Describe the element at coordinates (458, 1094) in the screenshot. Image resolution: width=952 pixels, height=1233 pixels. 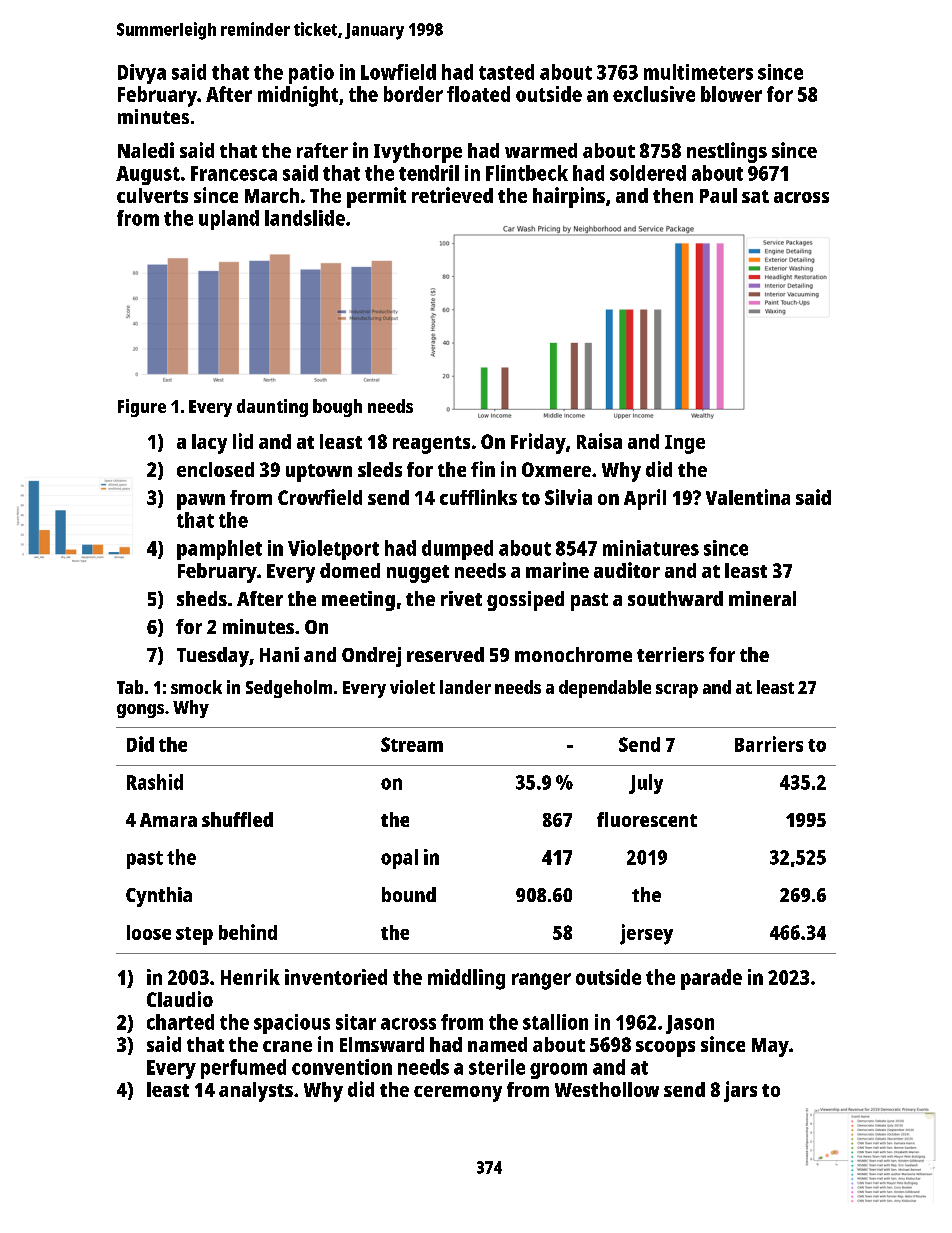
I see `ceremony` at that location.
